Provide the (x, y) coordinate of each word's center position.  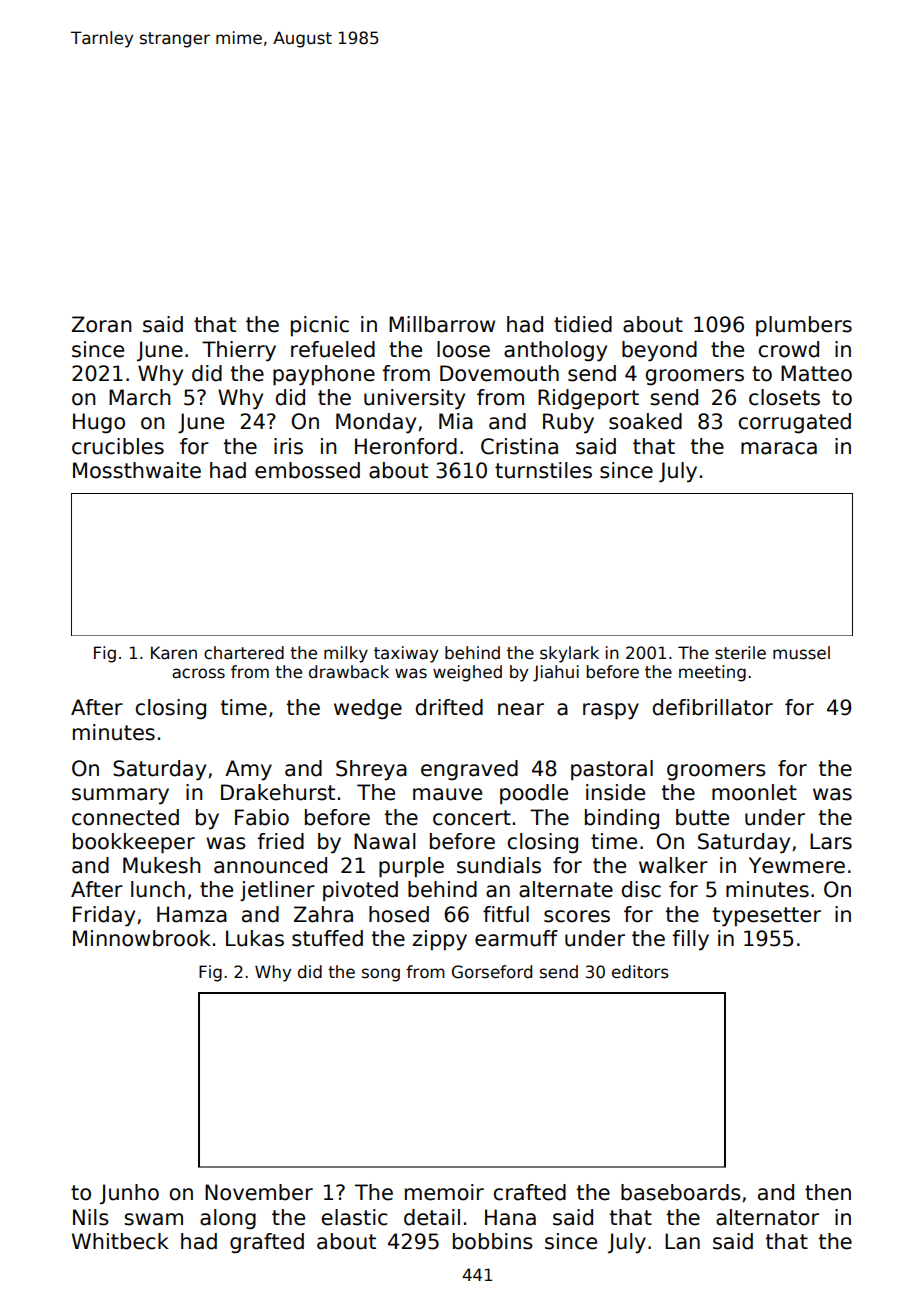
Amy (248, 770)
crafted (529, 1192)
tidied (583, 324)
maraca (779, 448)
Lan (682, 1241)
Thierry (239, 351)
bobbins (493, 1241)
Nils (91, 1217)
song (381, 975)
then (828, 1192)
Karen (174, 653)
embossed (307, 470)
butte (702, 817)
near (521, 709)
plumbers (804, 326)
